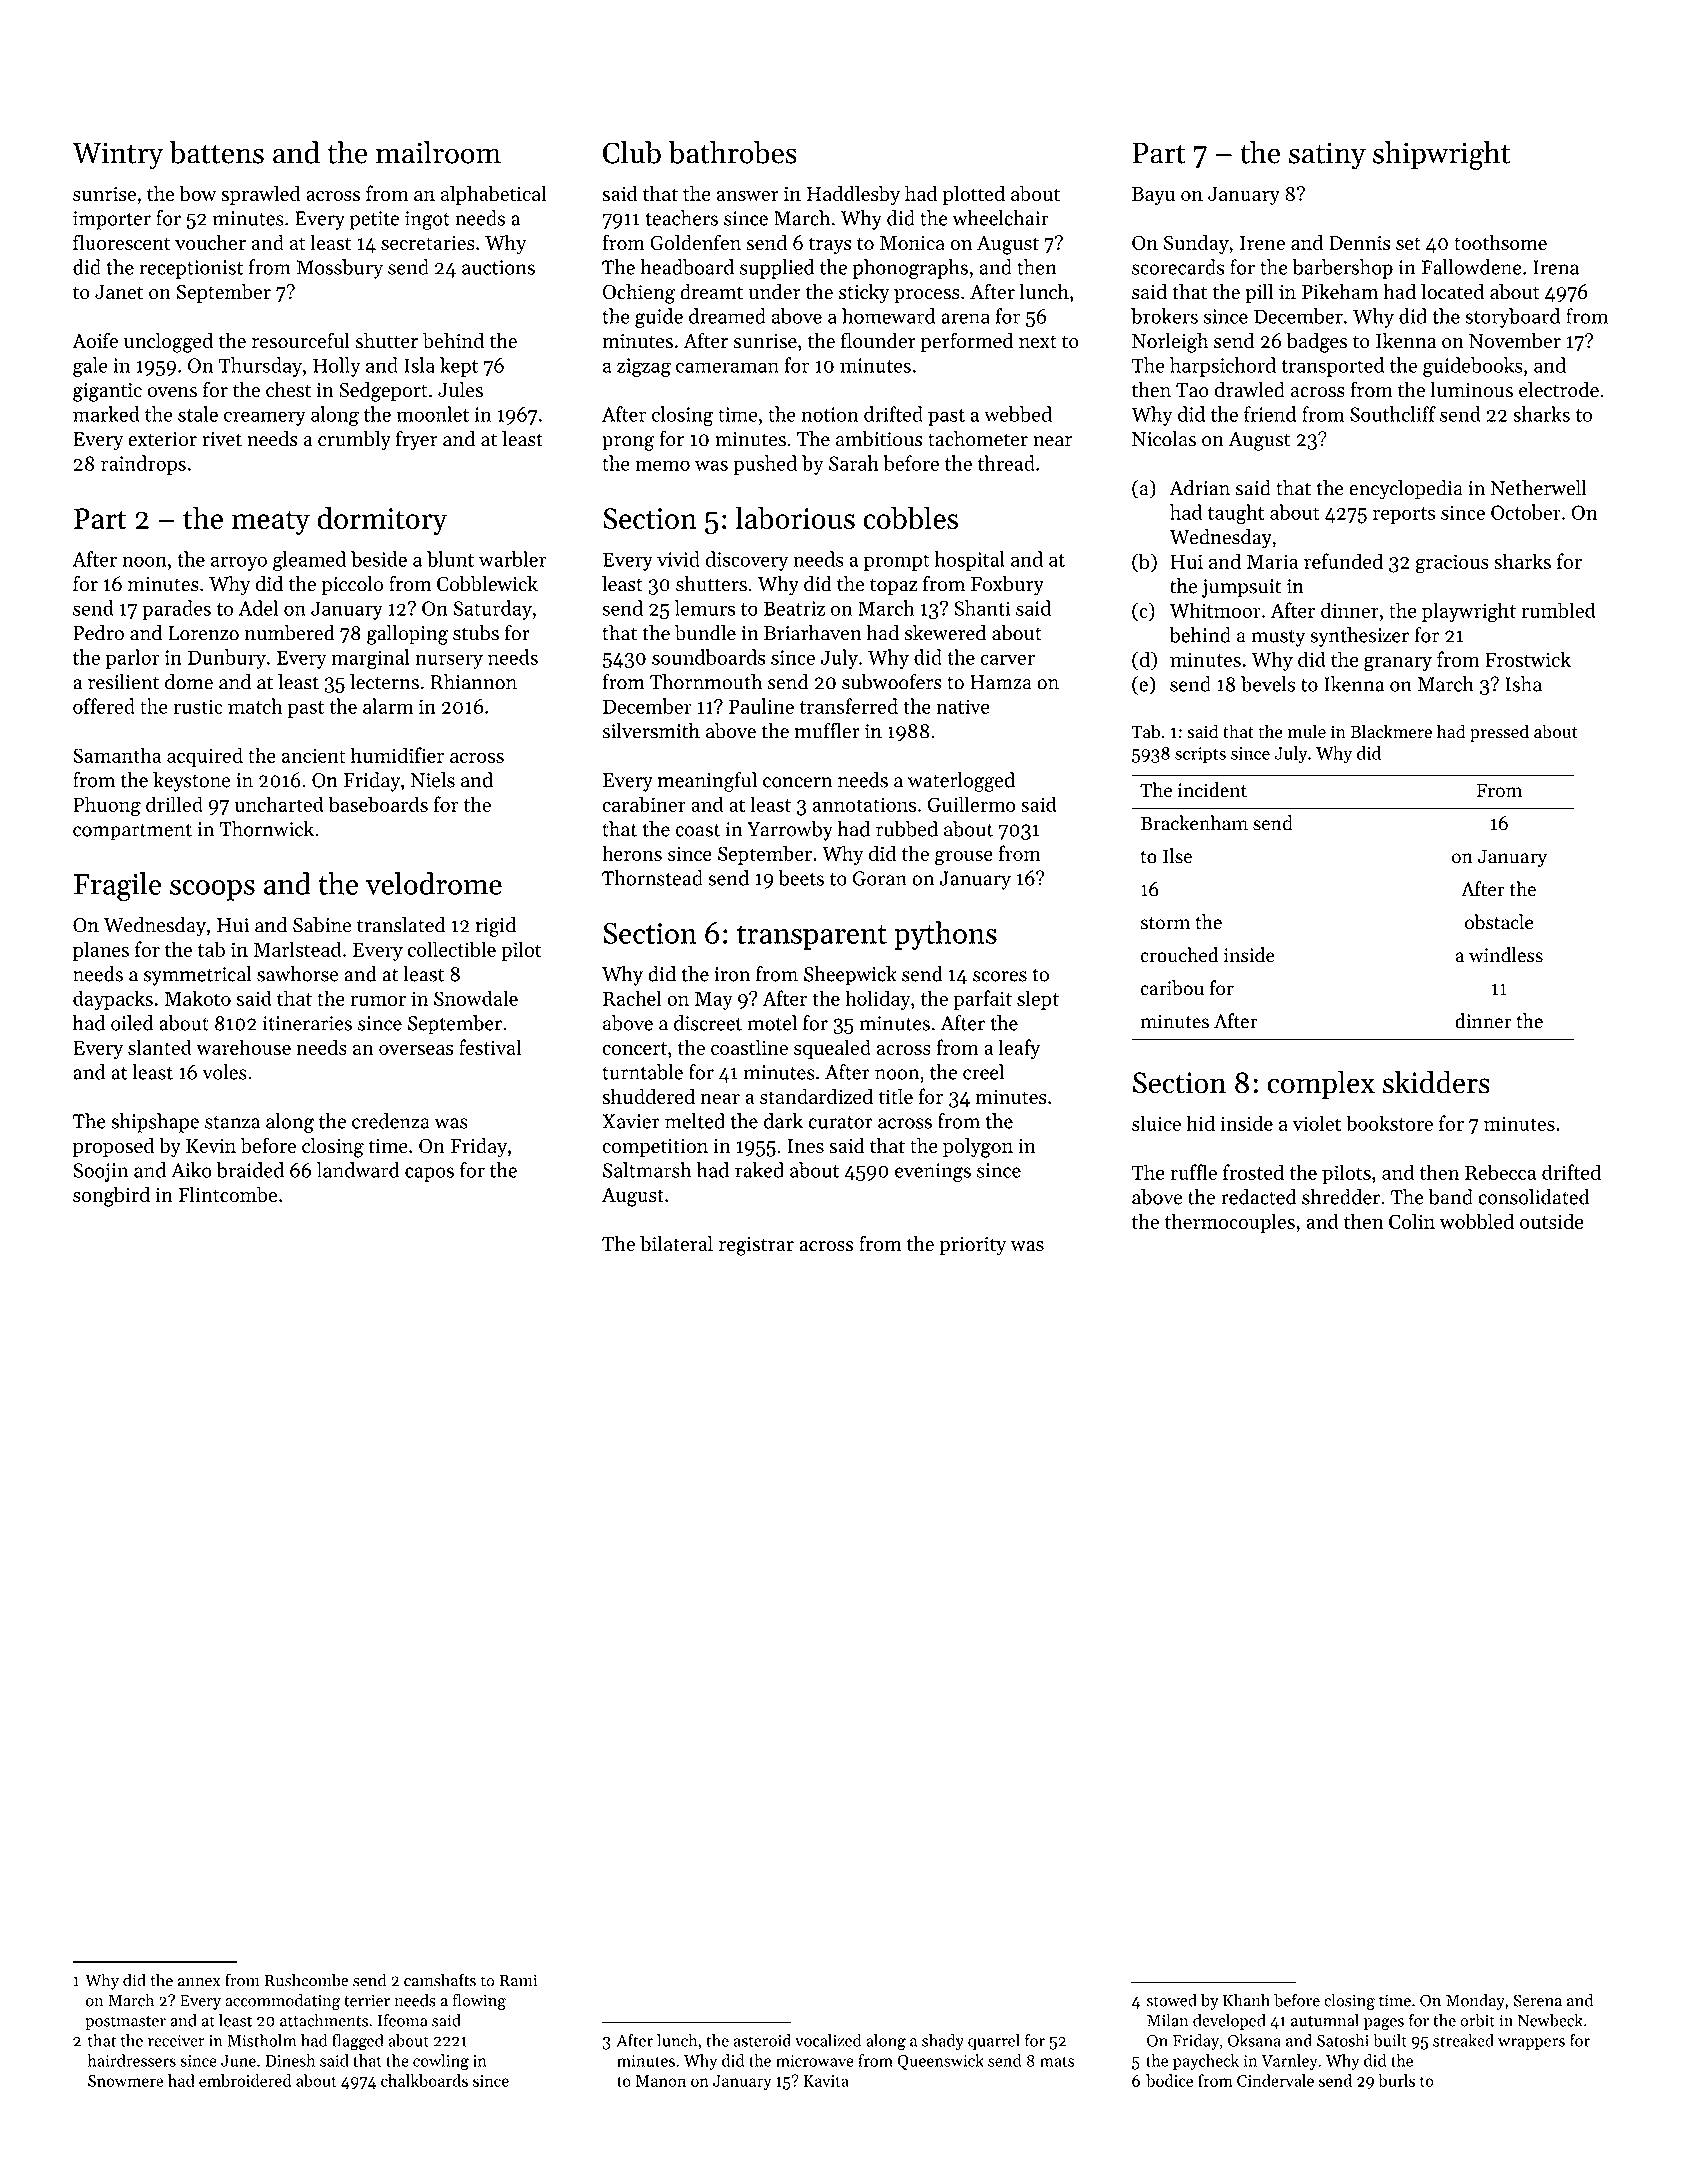  What do you see at coordinates (1537, 2000) in the page?
I see `Serena` at bounding box center [1537, 2000].
